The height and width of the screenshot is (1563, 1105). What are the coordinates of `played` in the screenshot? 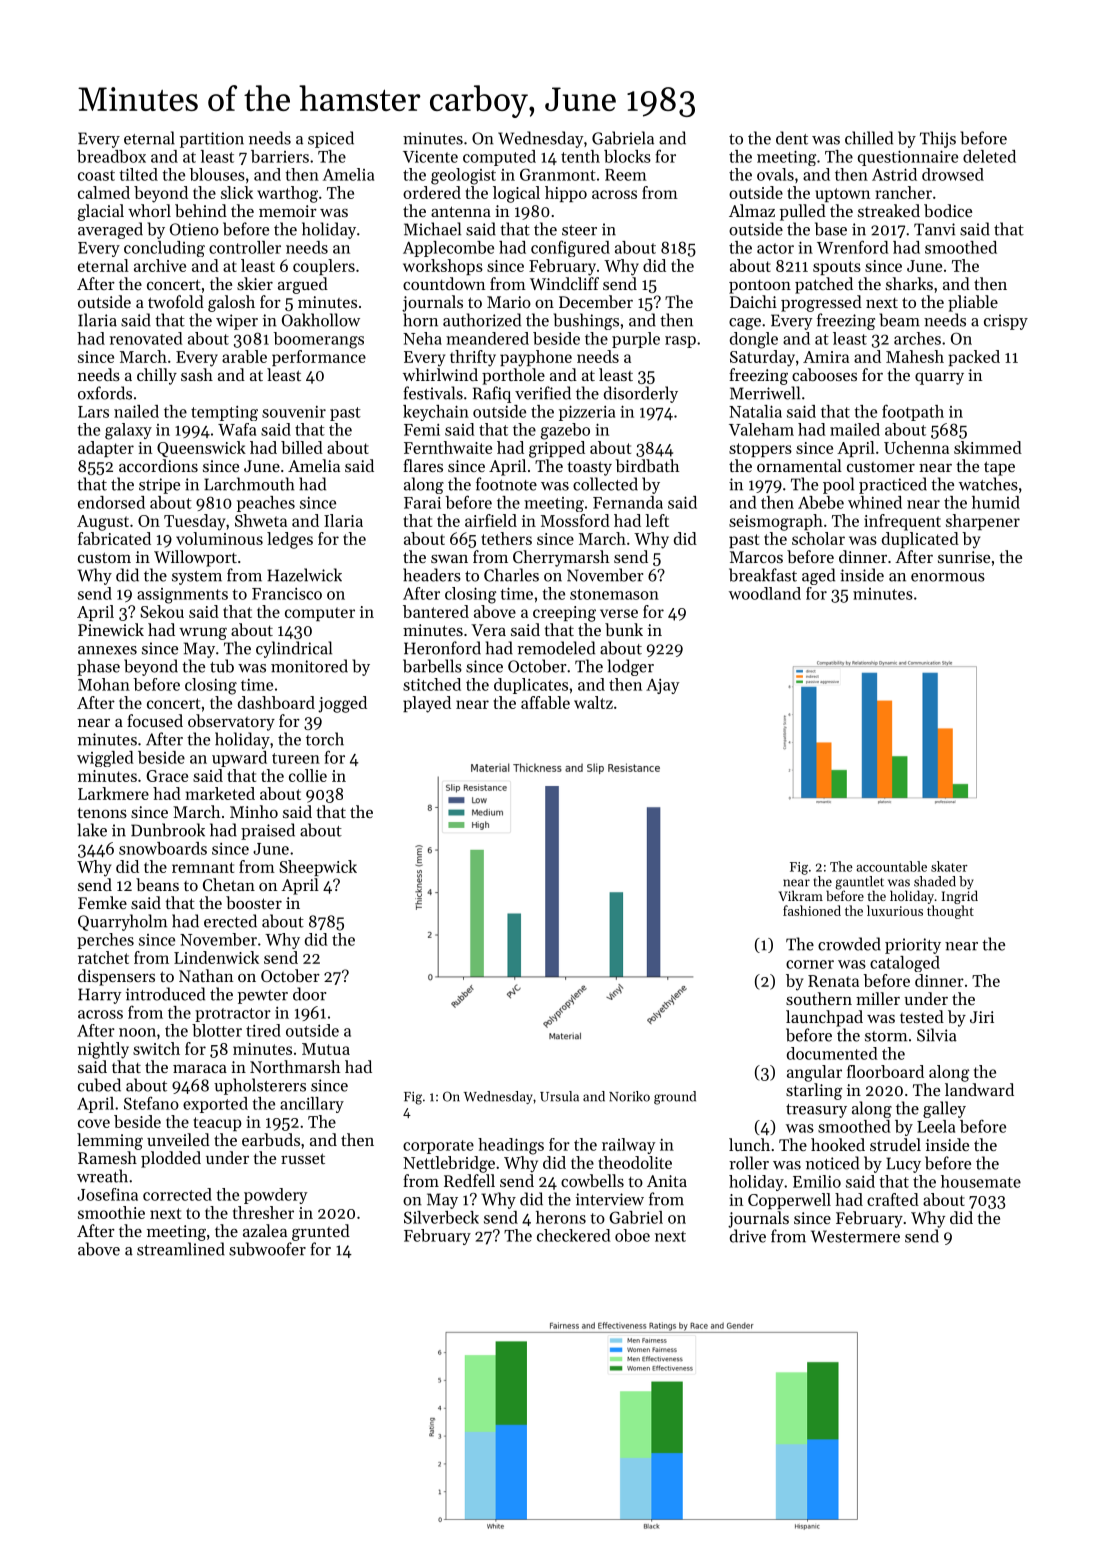 It's located at (427, 704).
